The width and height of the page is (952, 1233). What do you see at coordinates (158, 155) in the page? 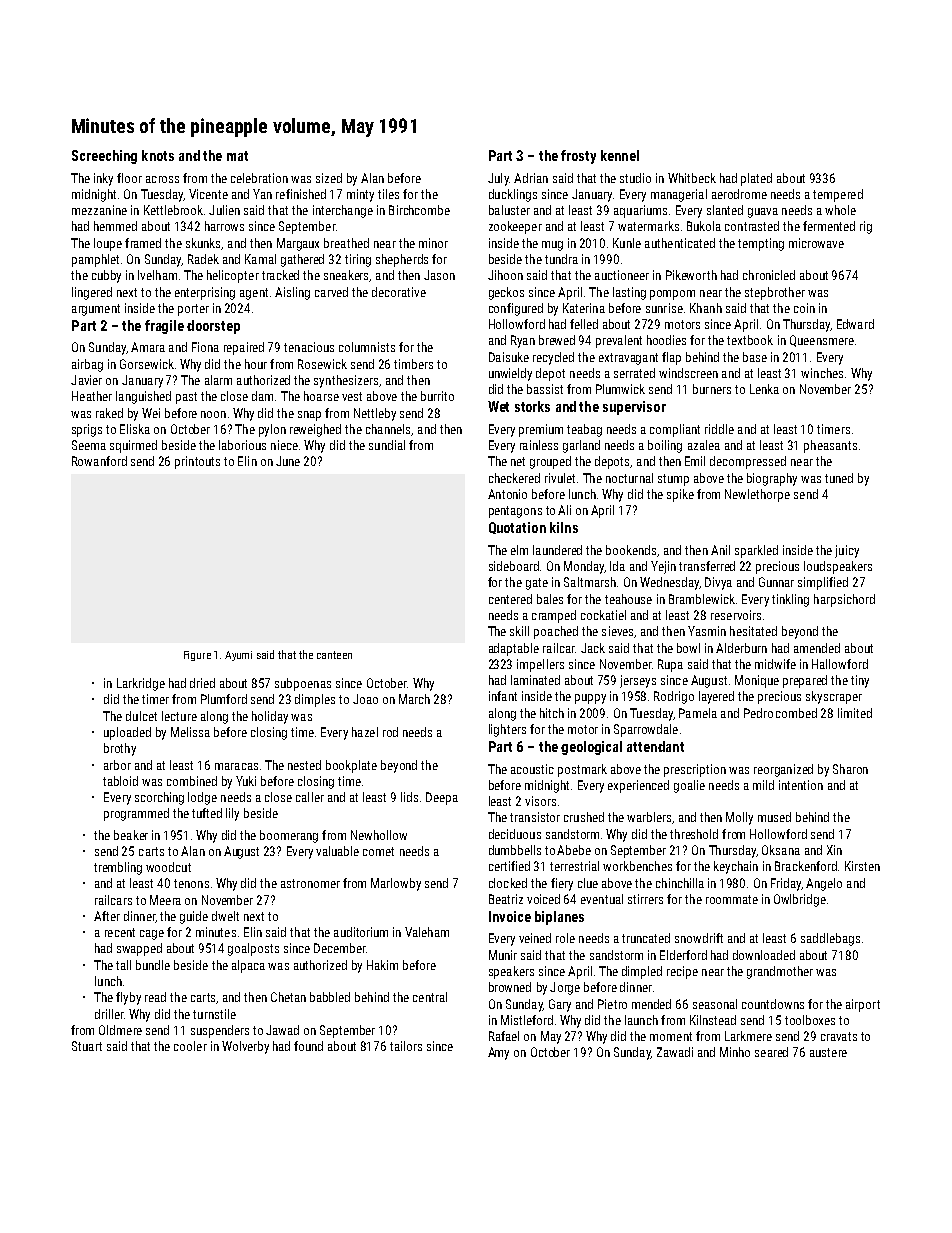
I see `knots` at bounding box center [158, 155].
